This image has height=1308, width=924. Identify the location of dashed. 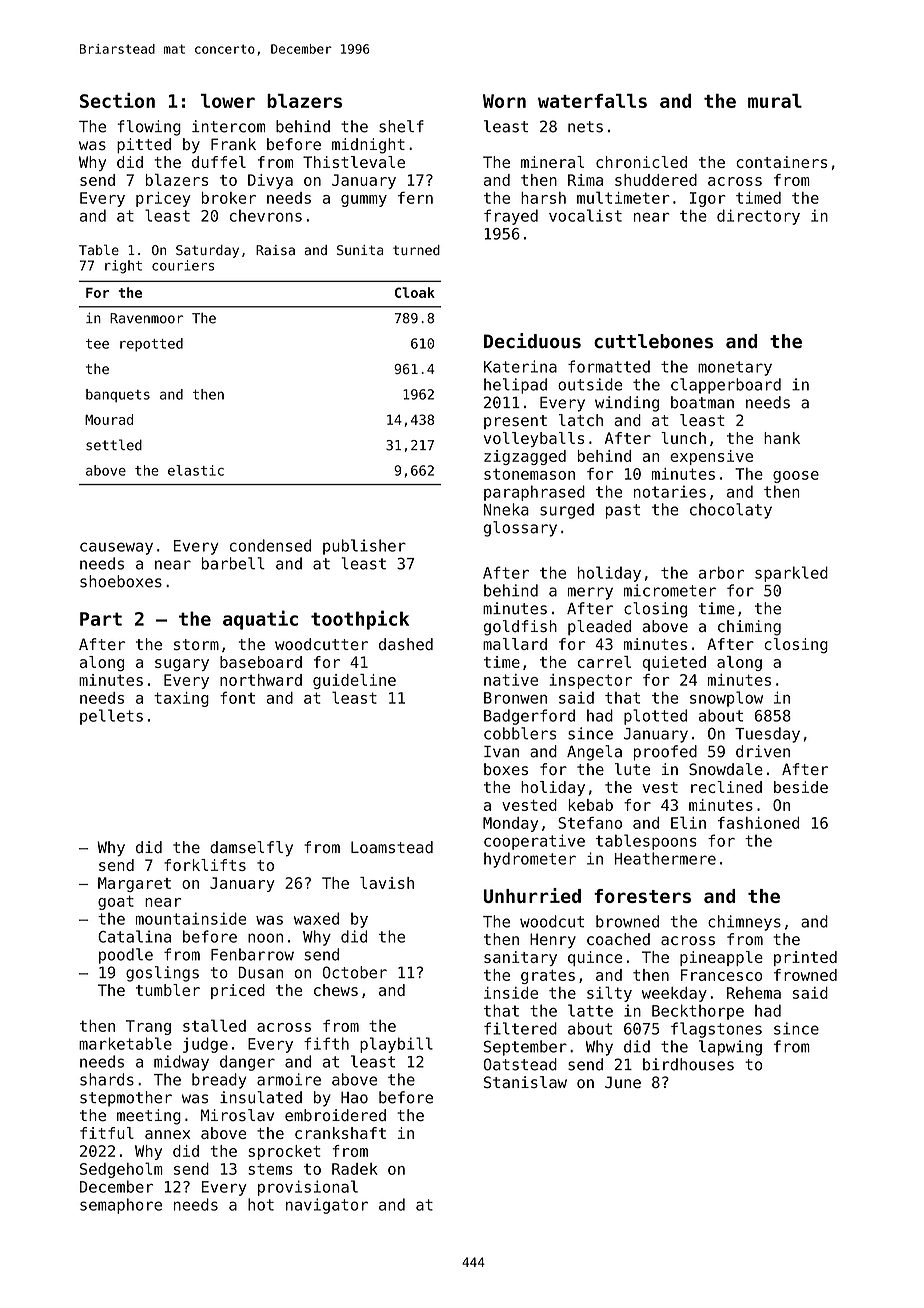
(406, 644).
